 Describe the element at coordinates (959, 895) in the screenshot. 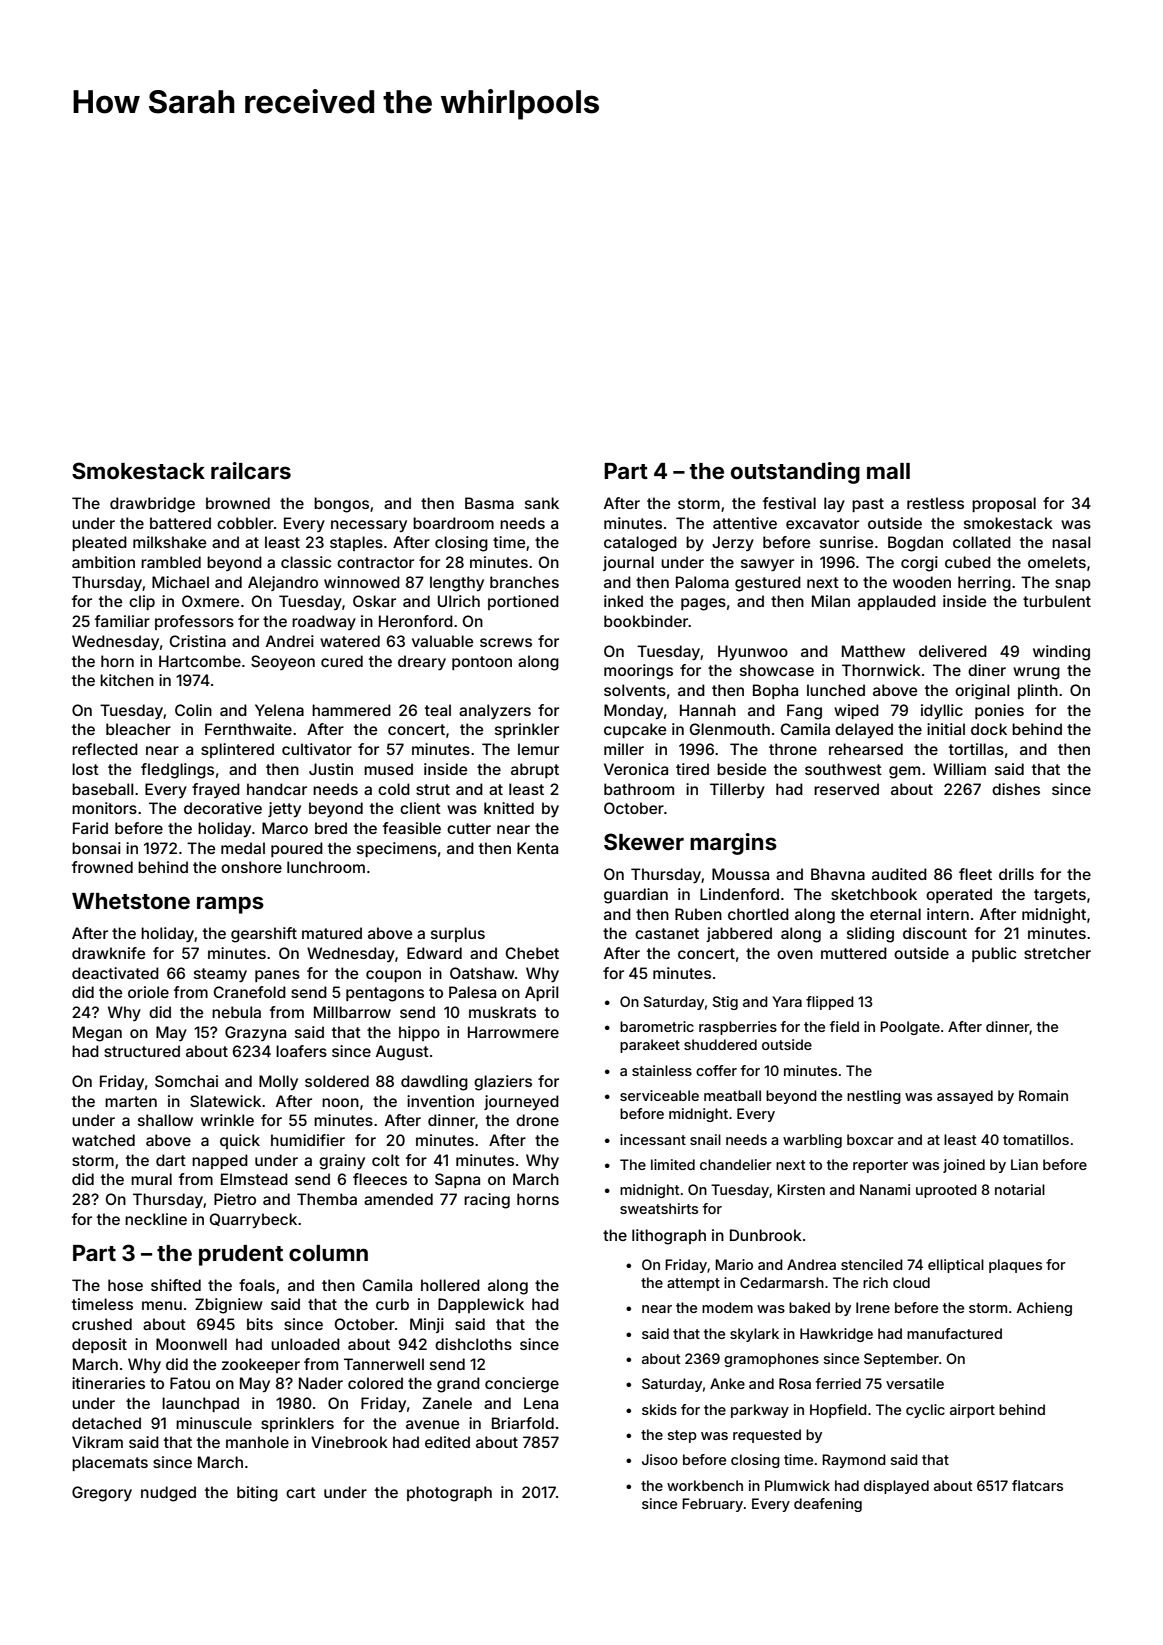

I see `operated` at that location.
